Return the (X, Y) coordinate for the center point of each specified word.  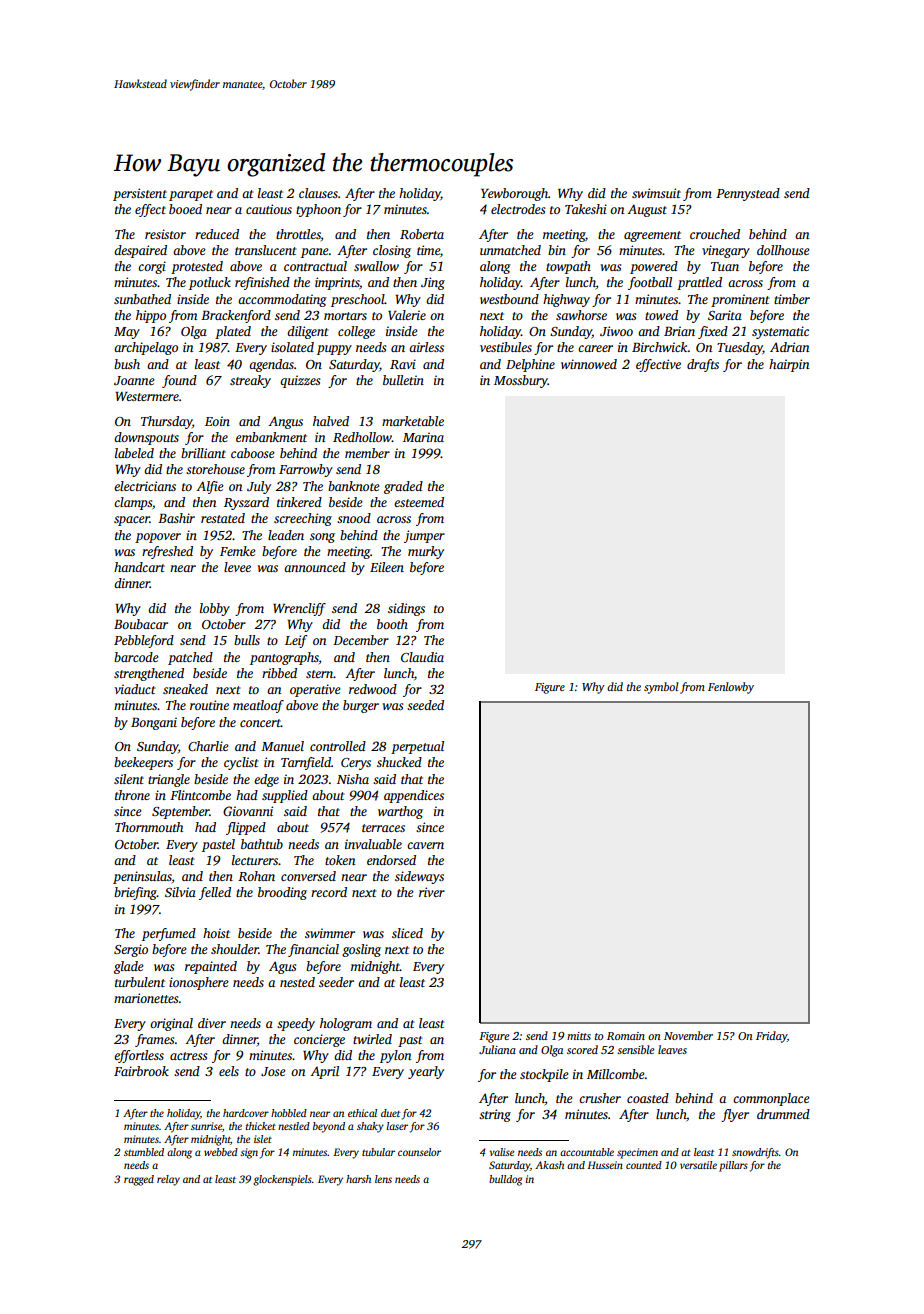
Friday (771, 1037)
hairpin (789, 365)
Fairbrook (141, 1071)
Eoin (217, 421)
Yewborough (514, 194)
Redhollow (362, 437)
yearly (426, 1072)
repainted (211, 967)
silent (129, 779)
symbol (661, 688)
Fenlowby (731, 688)
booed (185, 209)
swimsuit (656, 193)
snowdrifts (755, 1153)
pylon (395, 1056)
